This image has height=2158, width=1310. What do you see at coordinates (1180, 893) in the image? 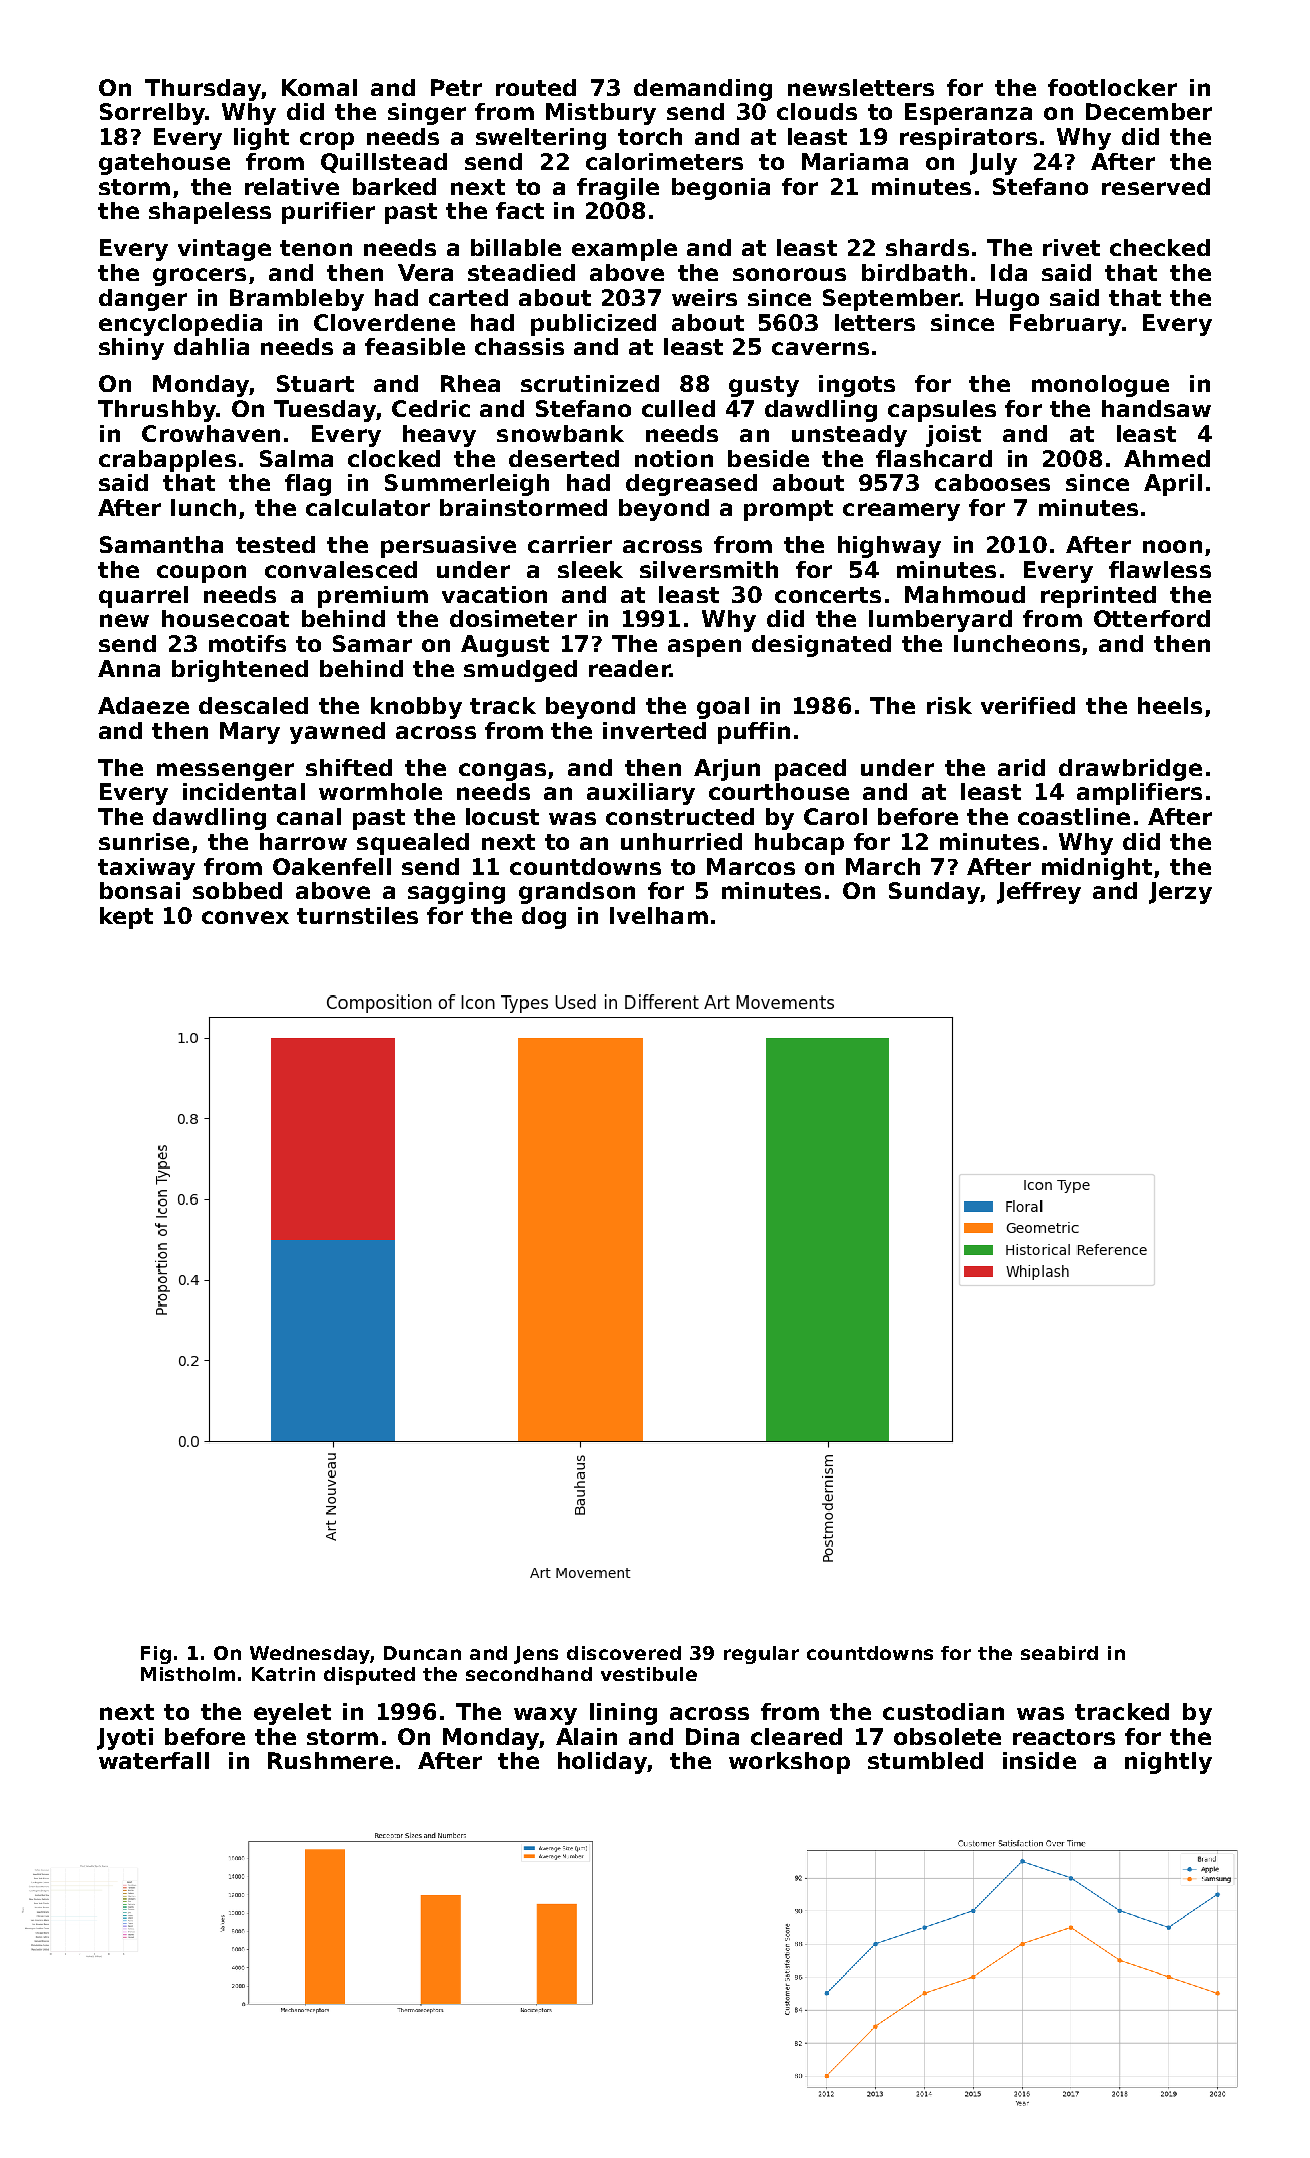
I see `Jerzy` at bounding box center [1180, 893].
